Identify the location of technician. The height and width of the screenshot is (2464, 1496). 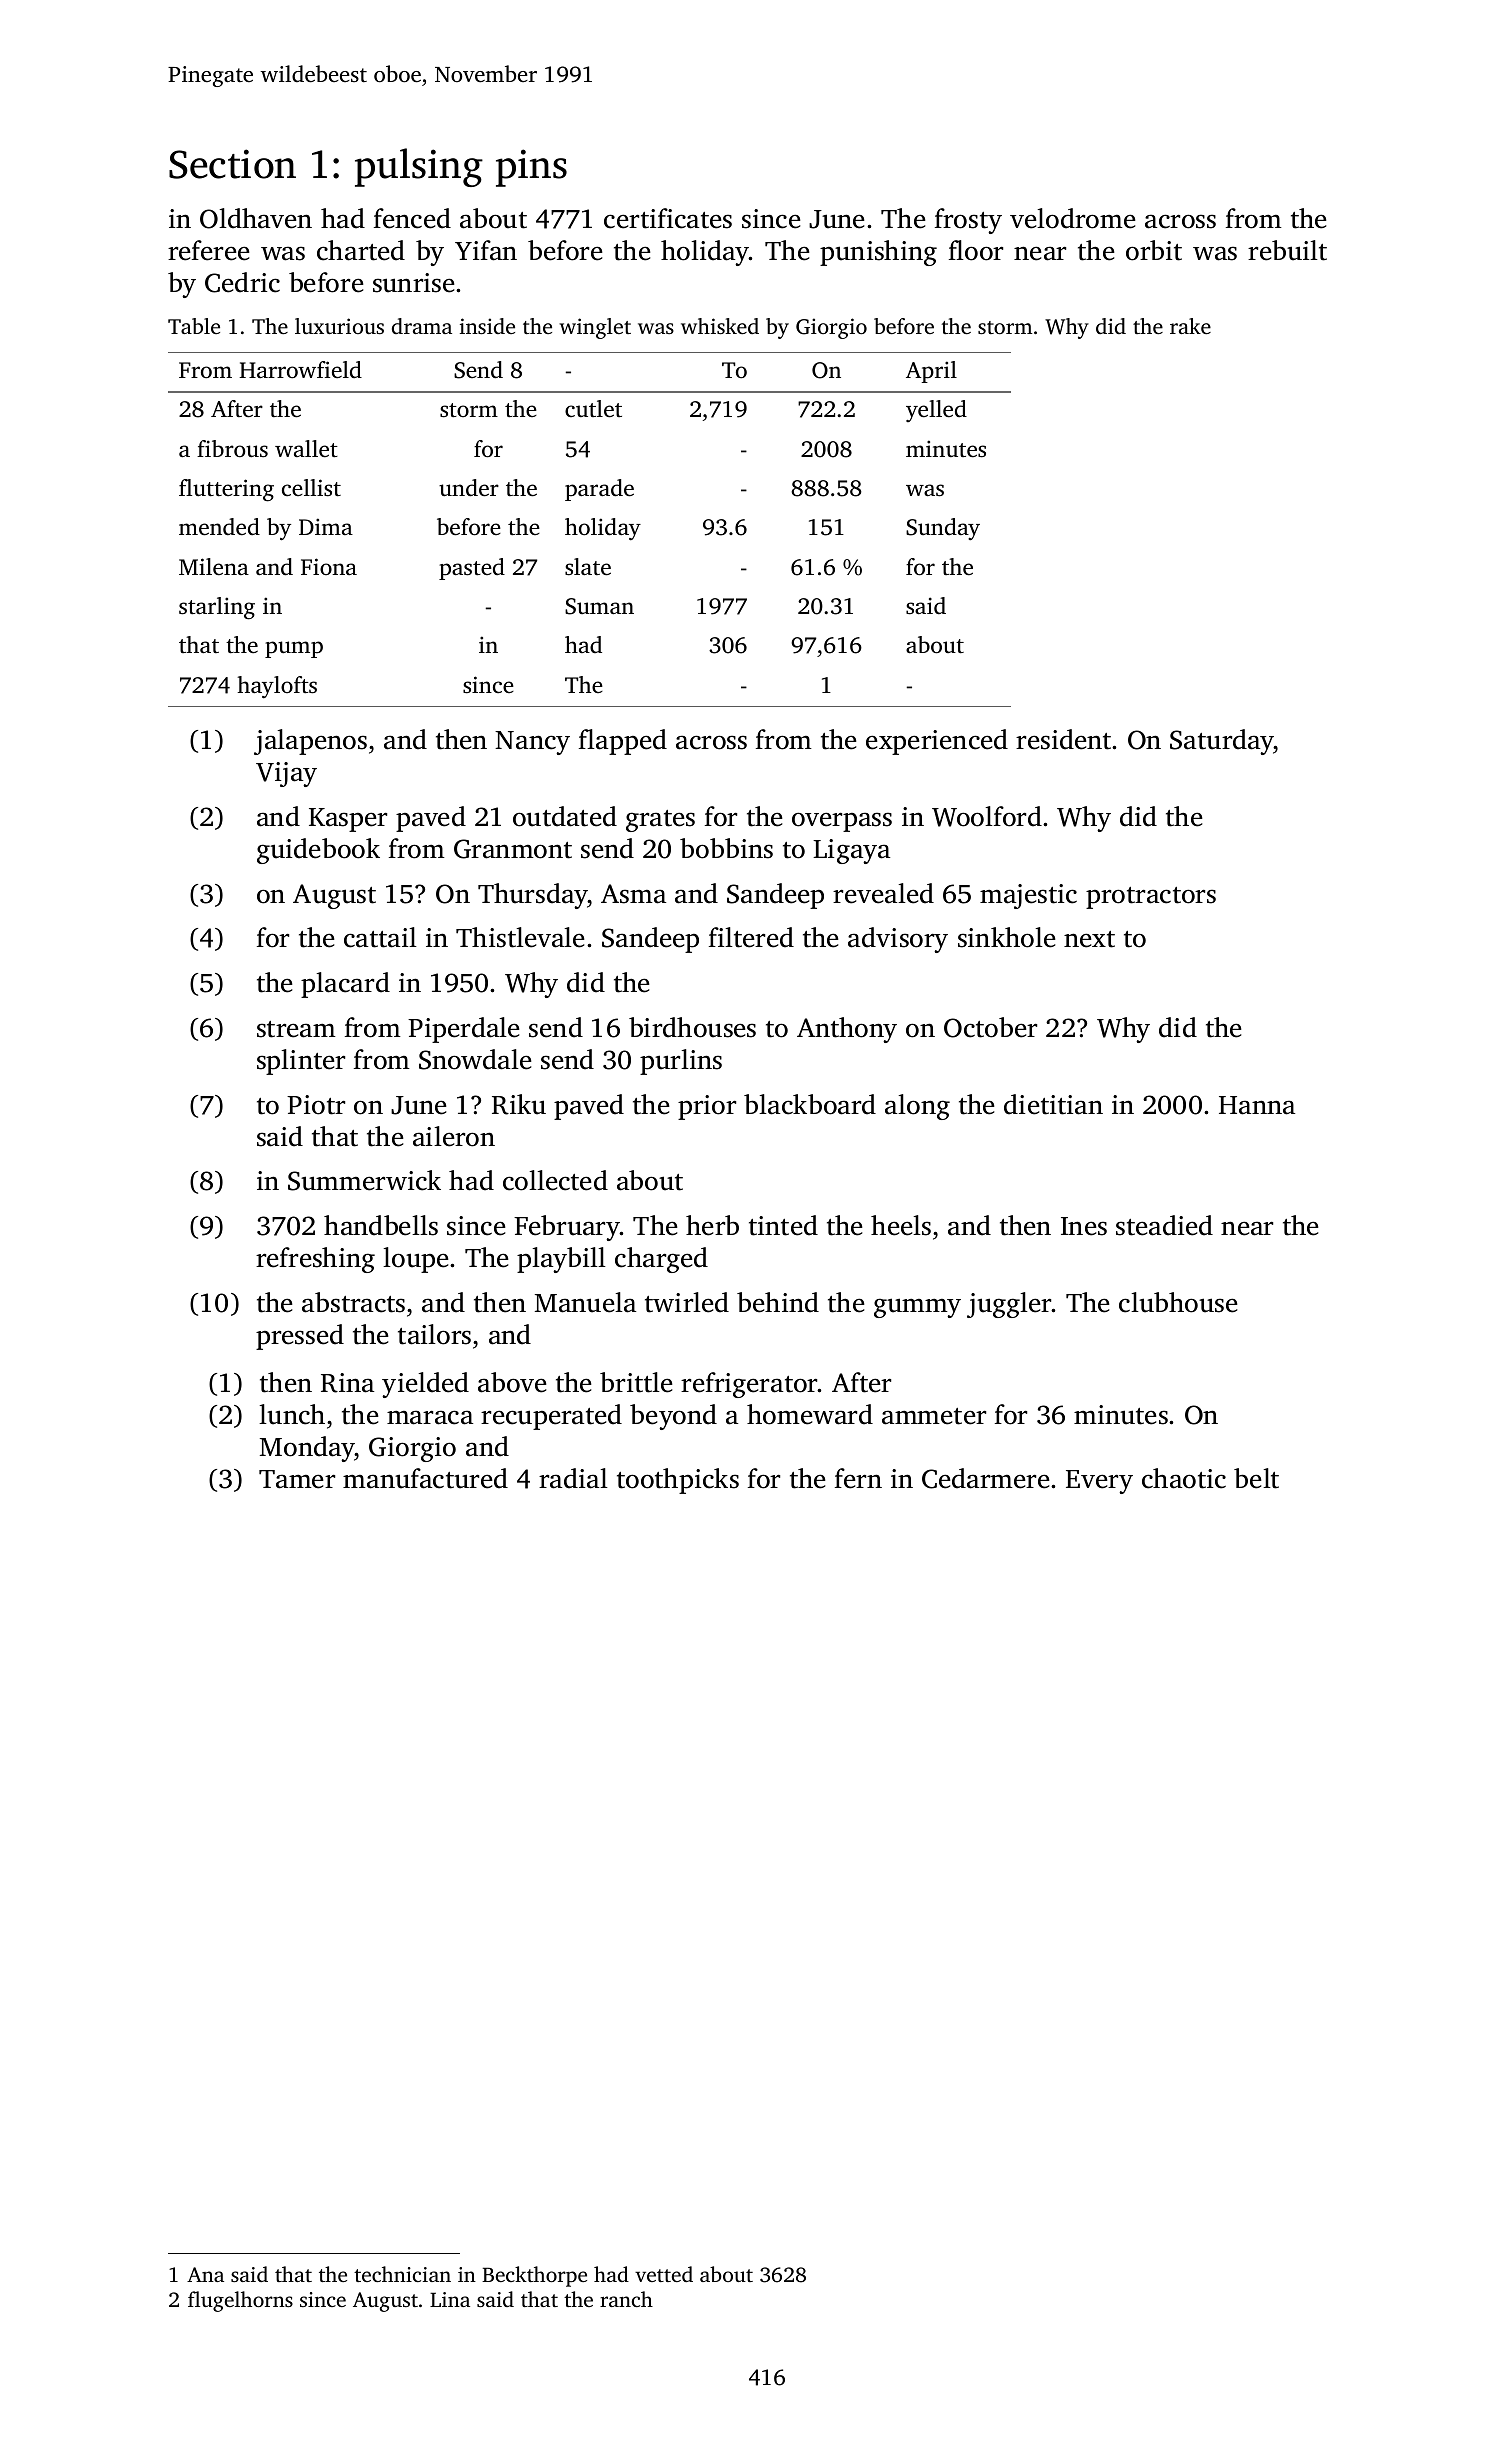
(402, 2274).
